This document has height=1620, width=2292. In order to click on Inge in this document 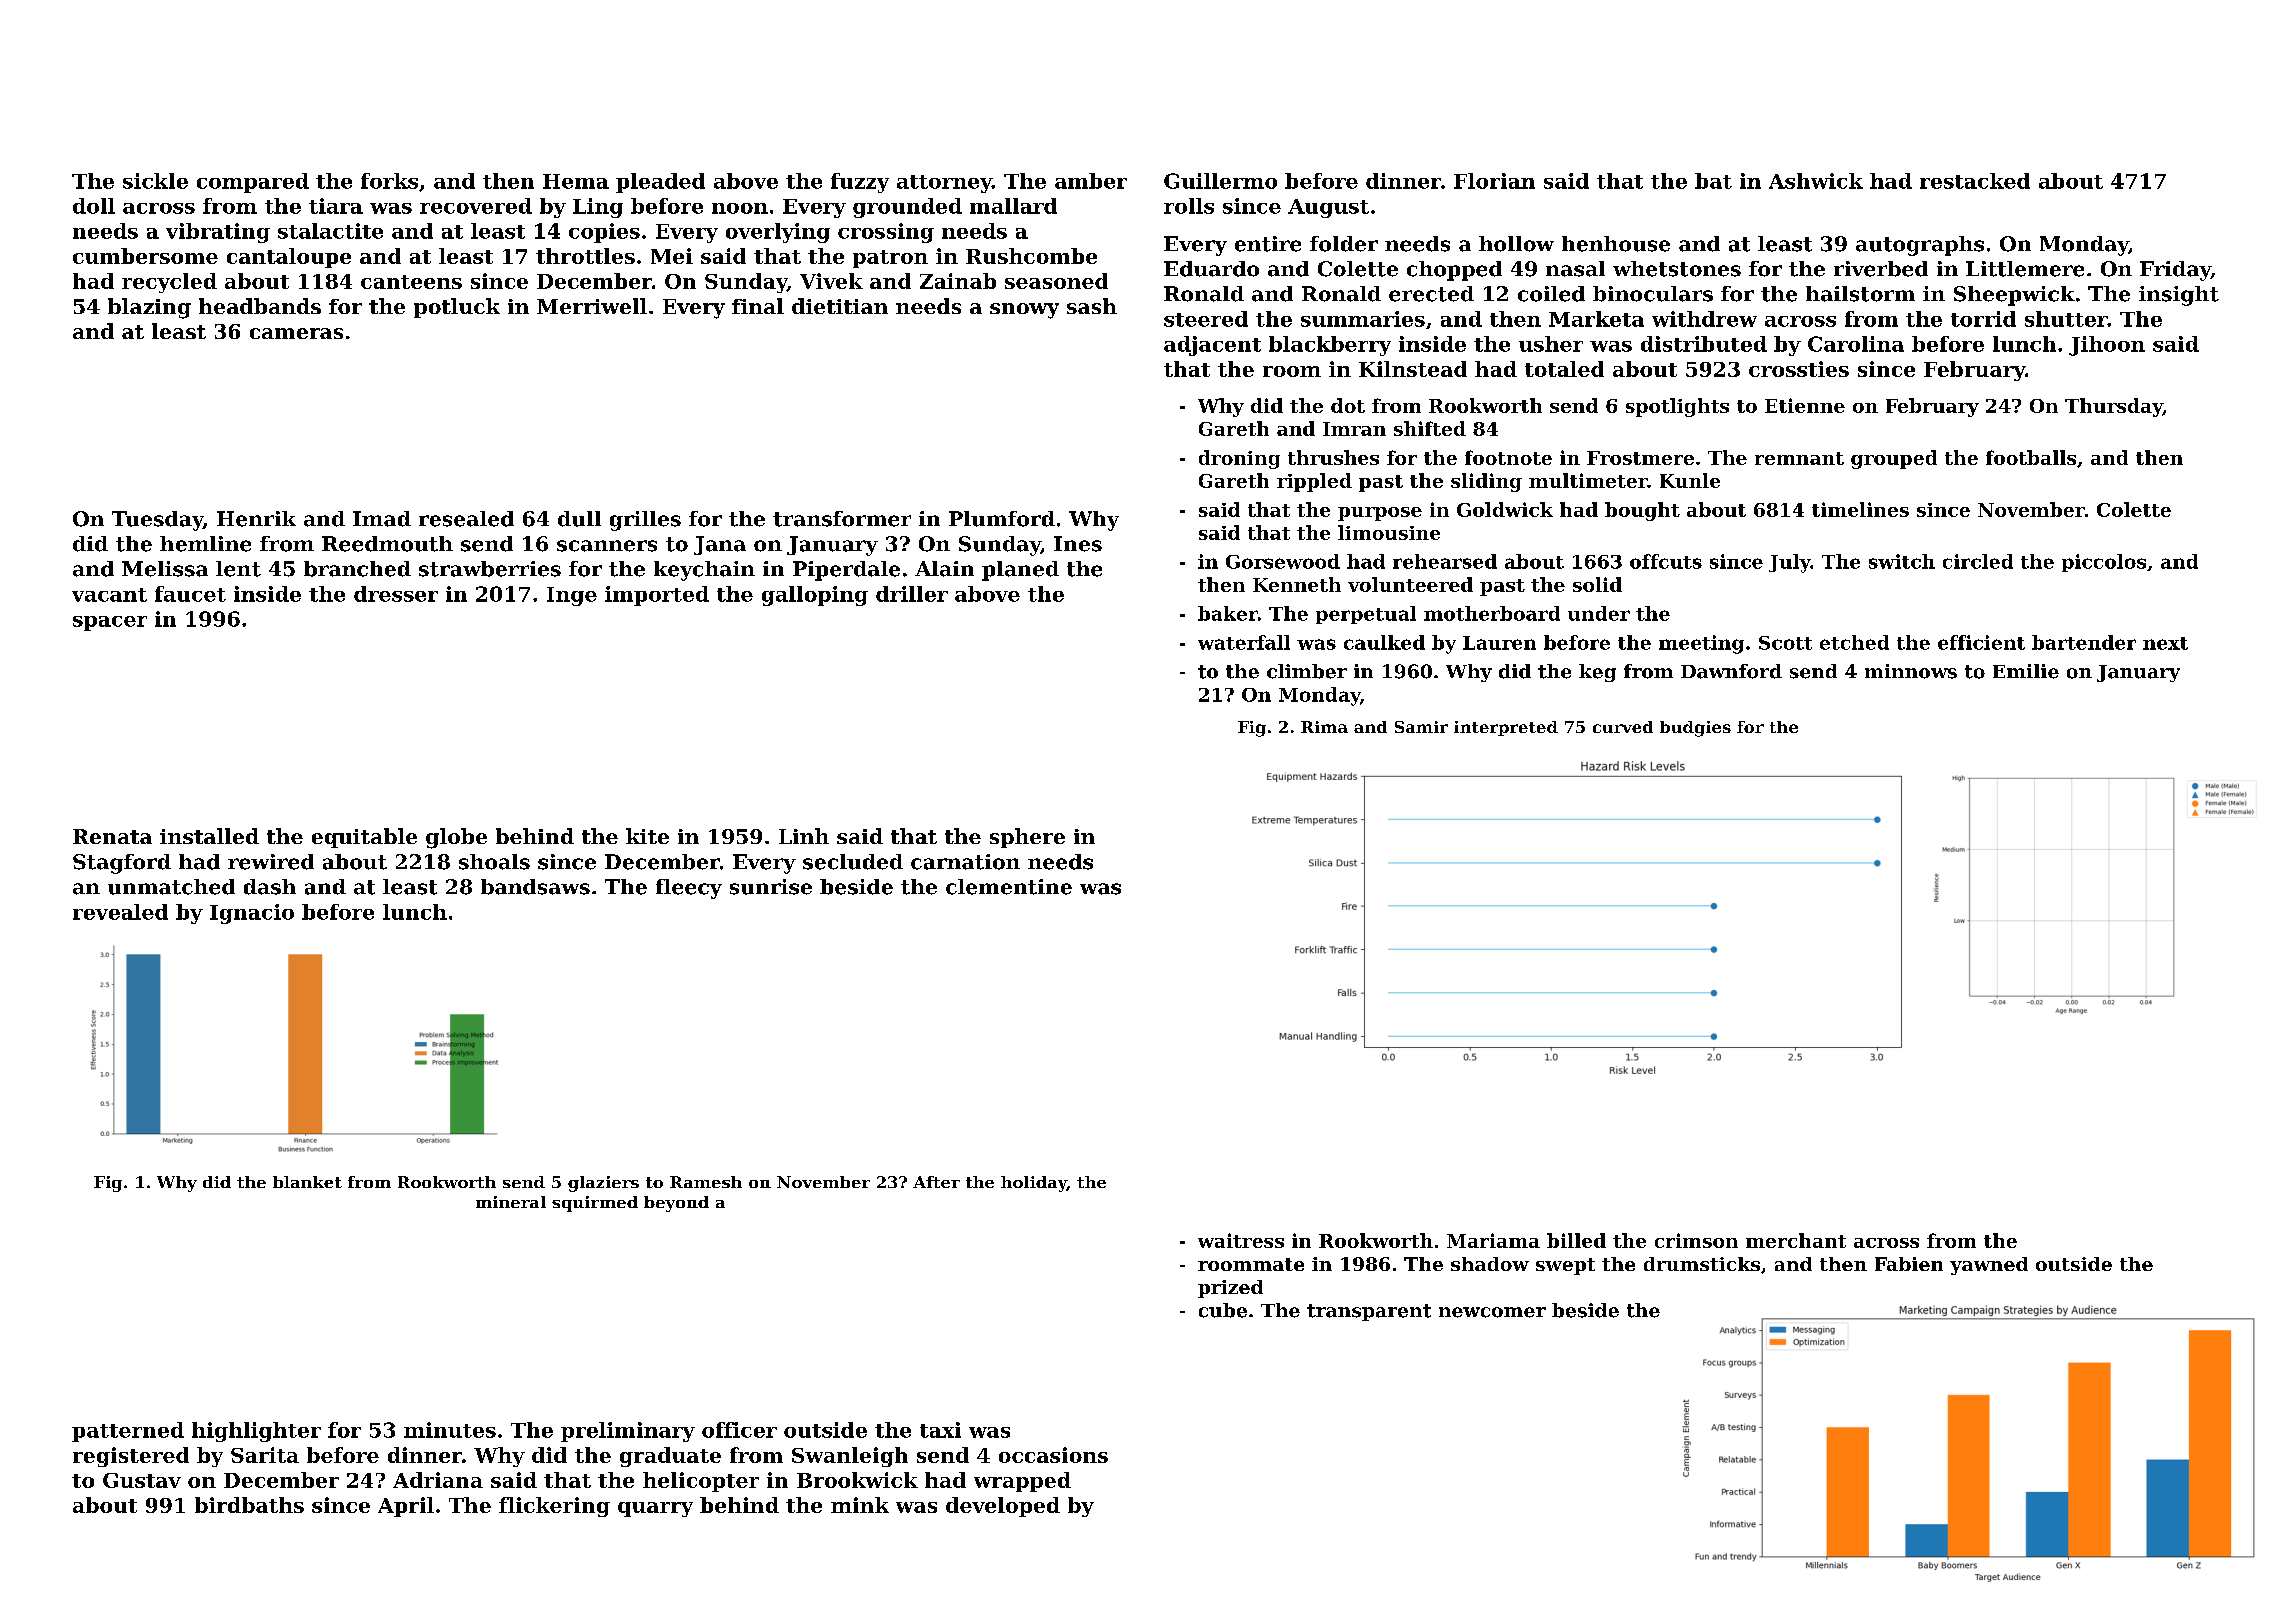, I will do `click(572, 596)`.
